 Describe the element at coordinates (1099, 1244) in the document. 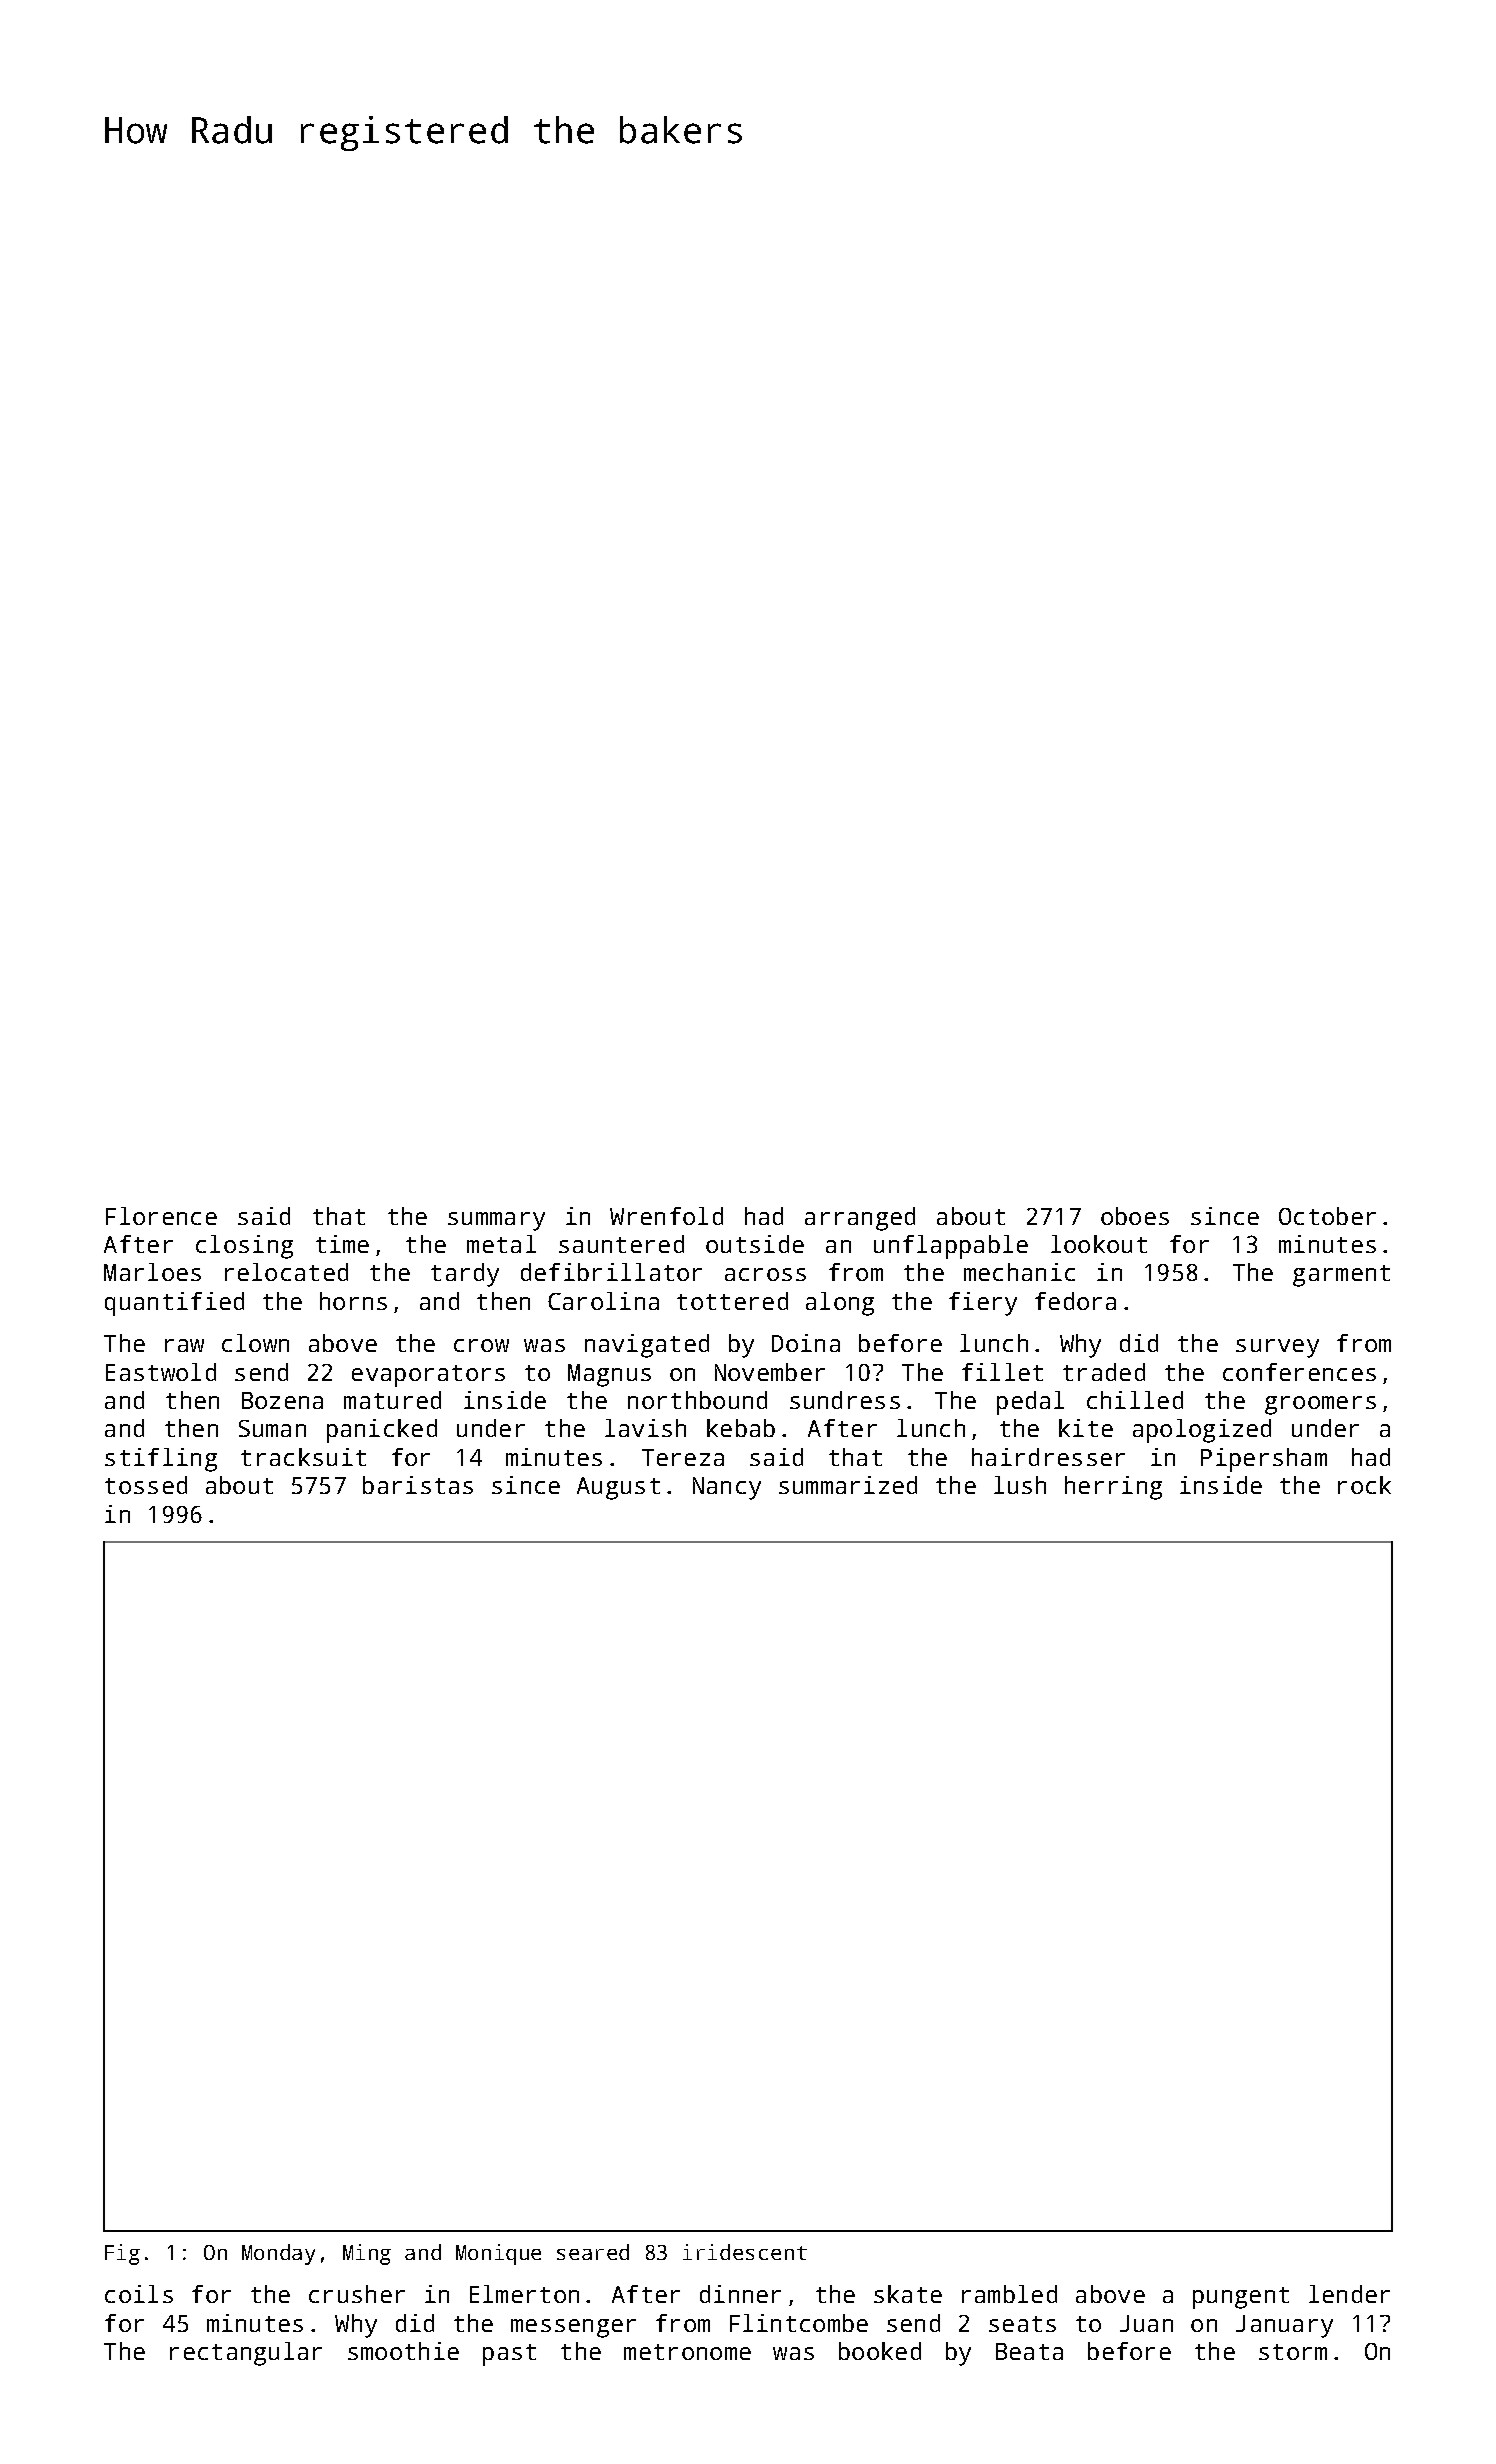

I see `lookout` at that location.
